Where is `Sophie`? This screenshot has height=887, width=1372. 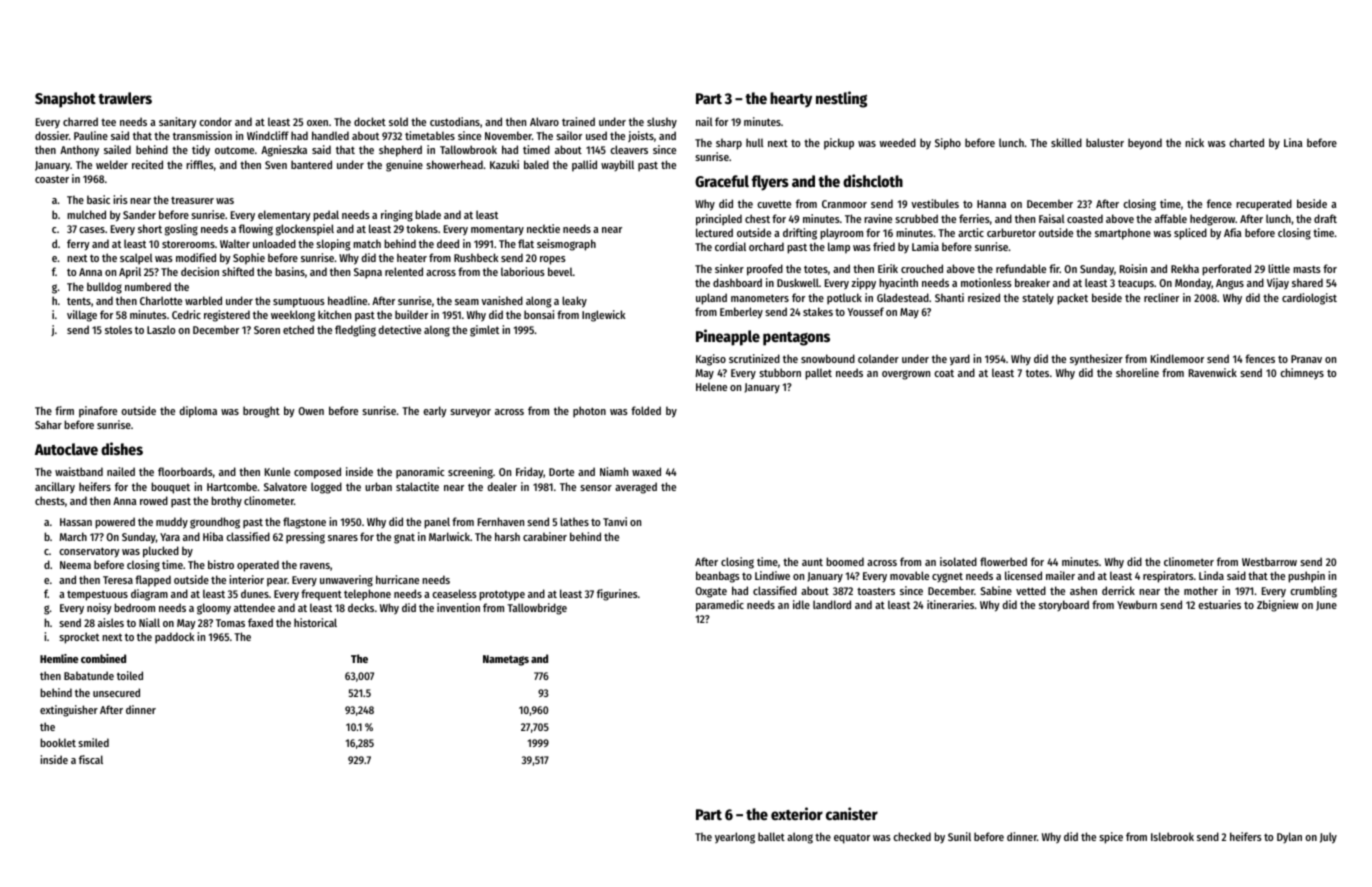 Sophie is located at coordinates (249, 259).
